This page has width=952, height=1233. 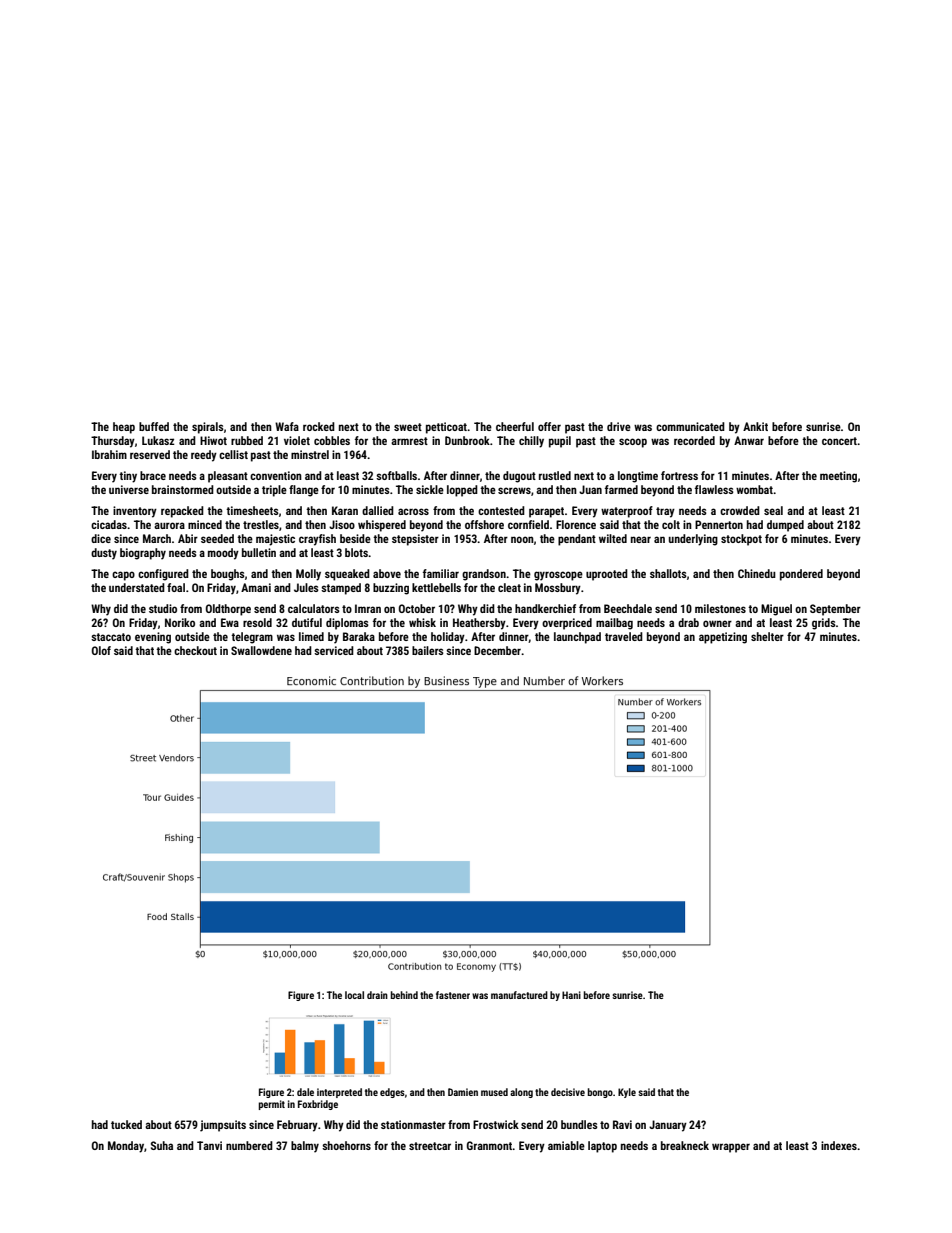 I want to click on launchpad, so click(x=577, y=638).
